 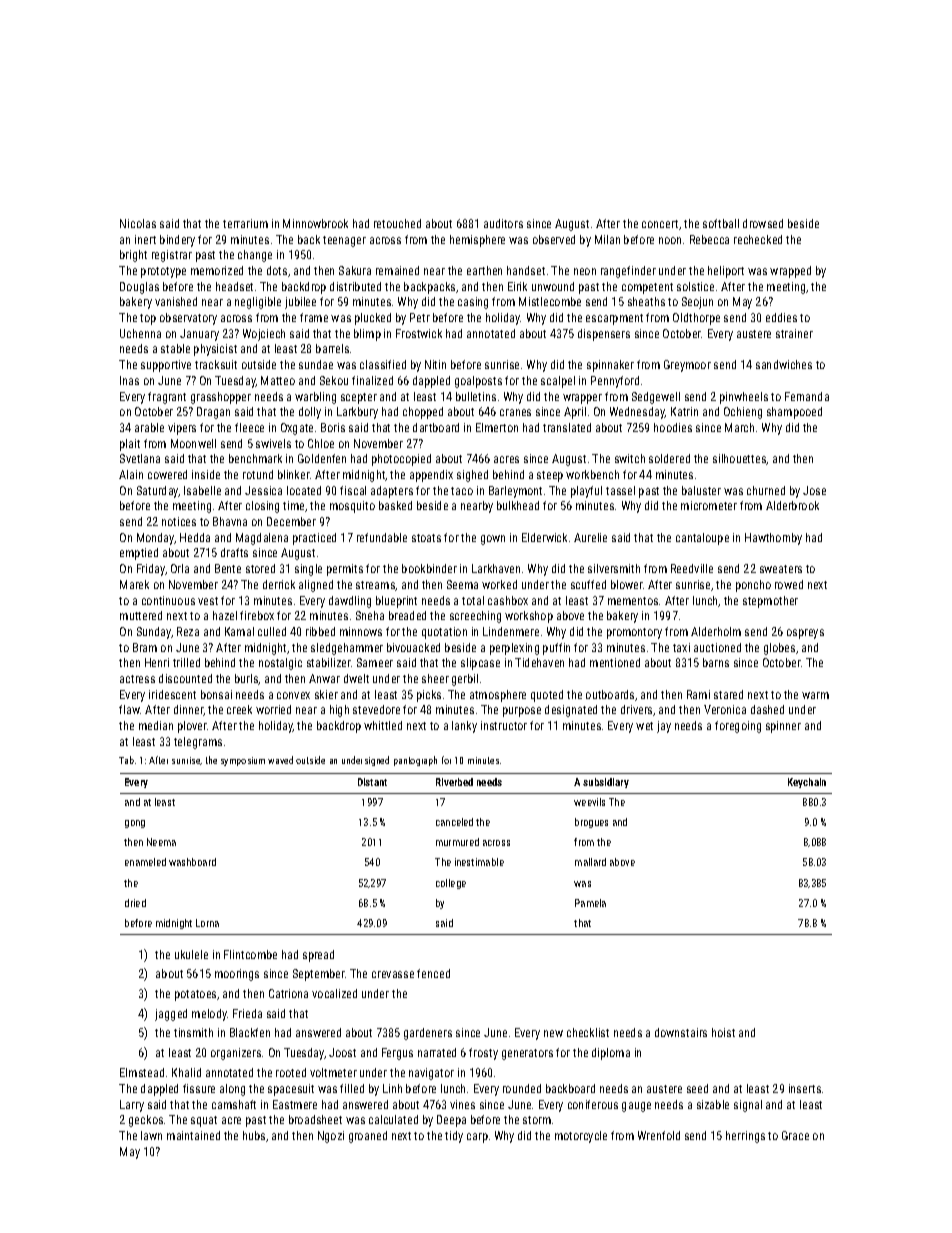 What do you see at coordinates (435, 364) in the document?
I see `Nitin` at bounding box center [435, 364].
